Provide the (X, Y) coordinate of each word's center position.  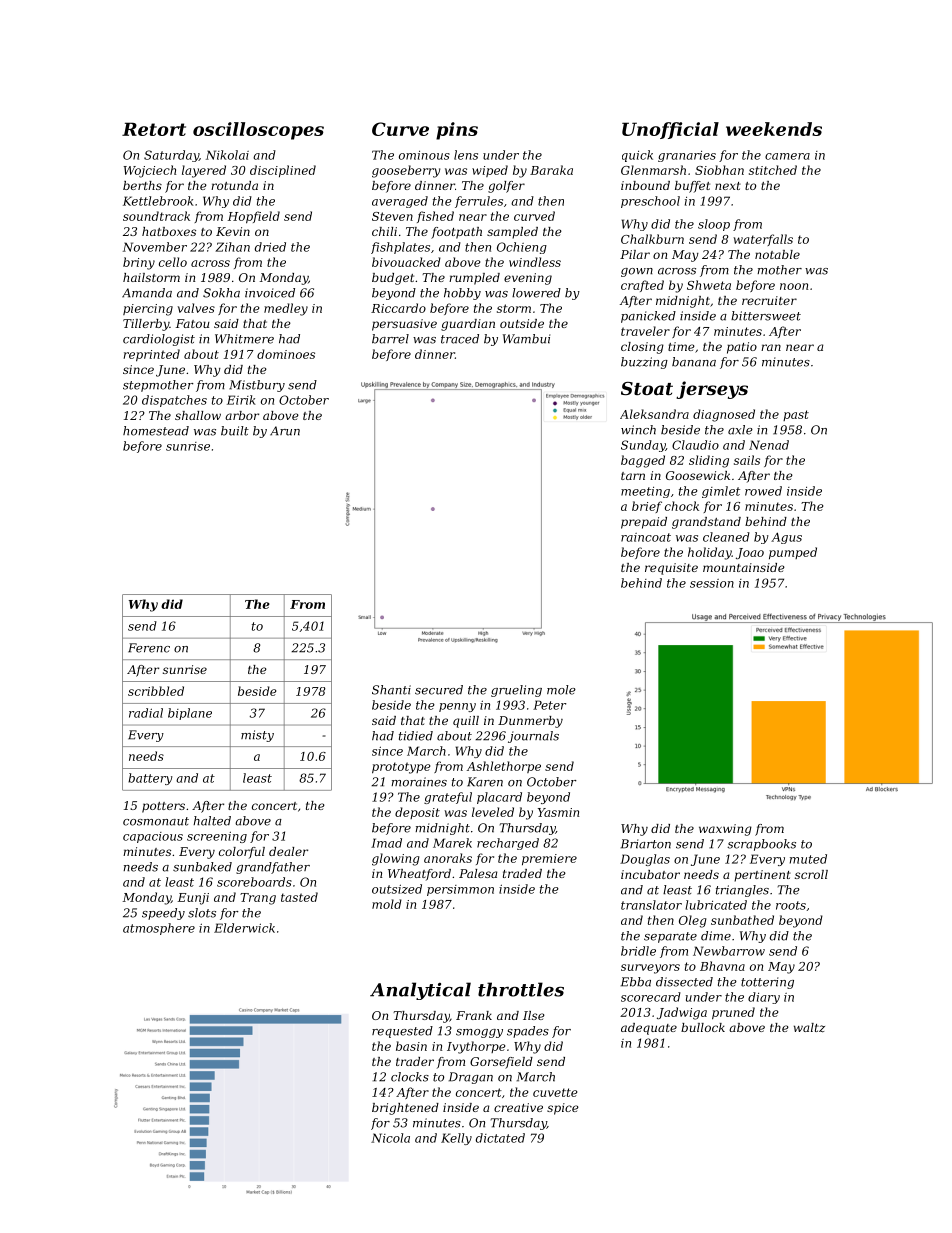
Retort (154, 129)
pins (457, 131)
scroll (811, 874)
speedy (163, 914)
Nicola (390, 1138)
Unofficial (670, 130)
